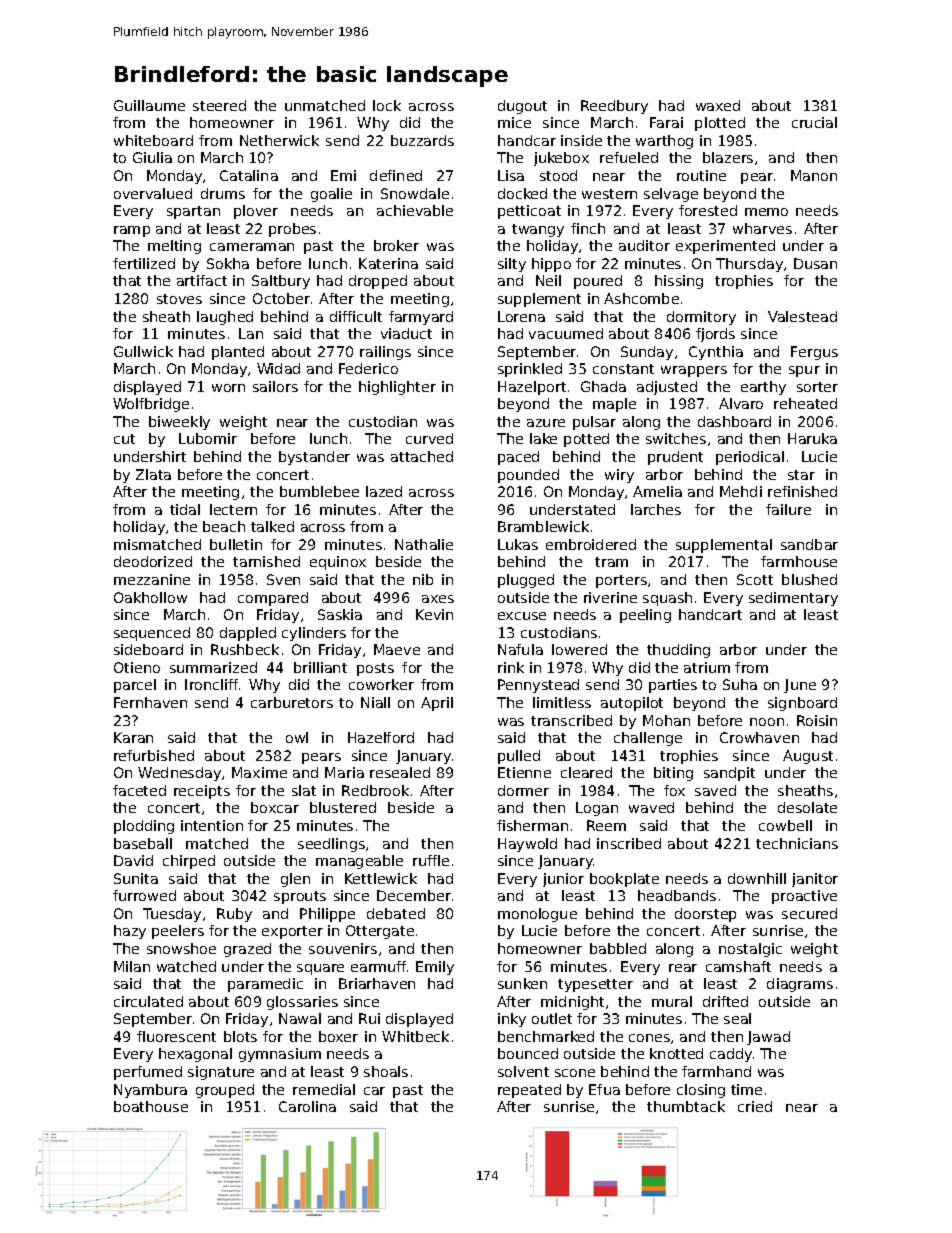 The width and height of the page is (952, 1233). Describe the element at coordinates (438, 599) in the page. I see `axes` at that location.
